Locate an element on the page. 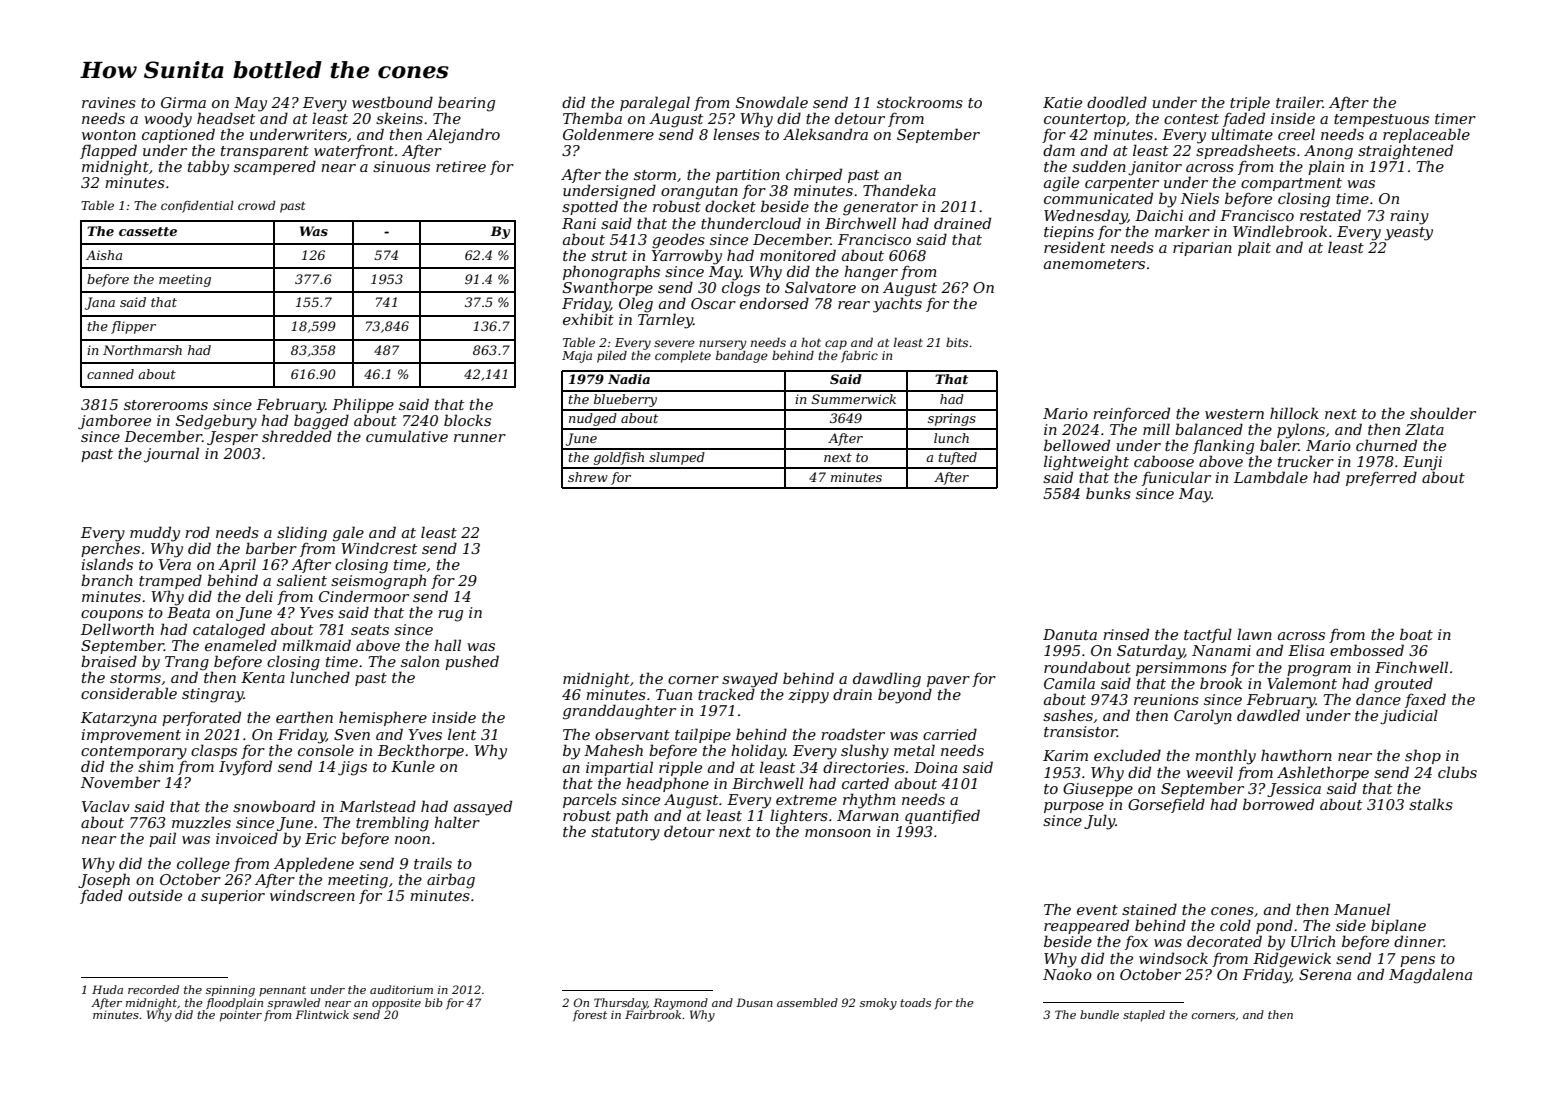 The width and height of the image is (1559, 1102). jamboree is located at coordinates (114, 422).
